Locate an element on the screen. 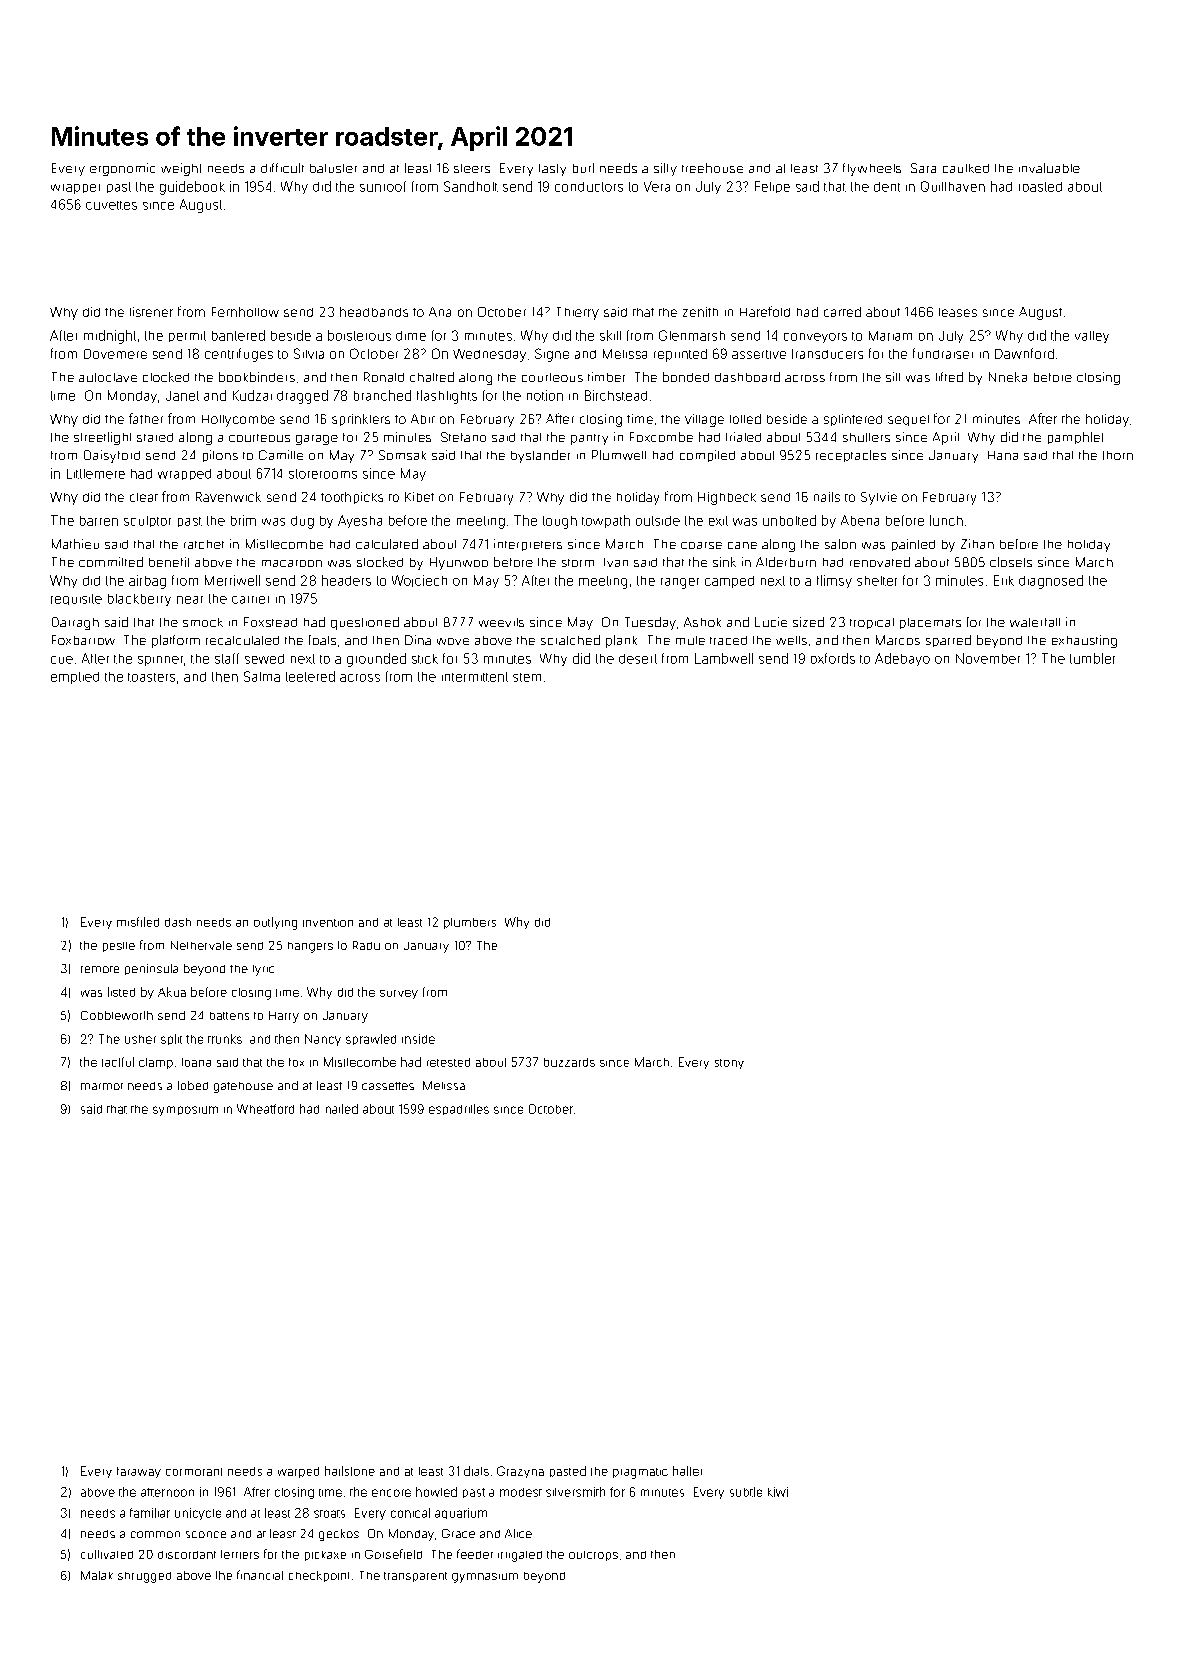 The height and width of the screenshot is (1678, 1186). espadrilles is located at coordinates (459, 1109).
